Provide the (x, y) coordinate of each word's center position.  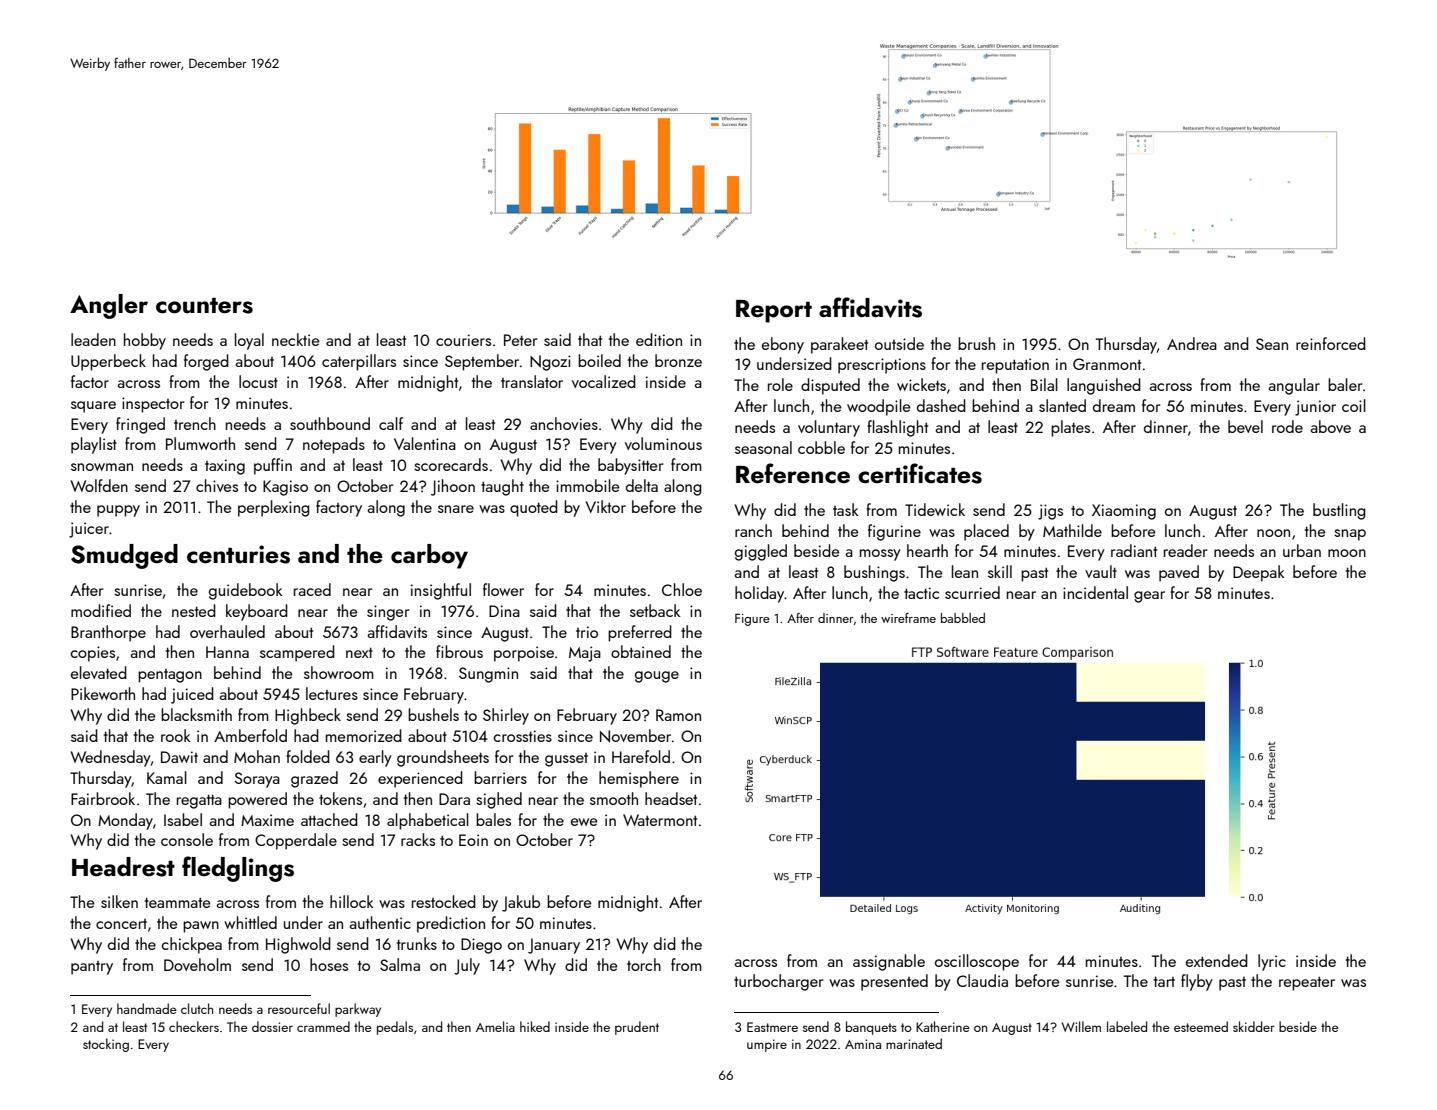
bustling (1339, 511)
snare (456, 509)
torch (644, 964)
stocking (106, 1045)
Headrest (123, 867)
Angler (109, 306)
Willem (1081, 1026)
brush (976, 343)
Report (774, 311)
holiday (760, 594)
